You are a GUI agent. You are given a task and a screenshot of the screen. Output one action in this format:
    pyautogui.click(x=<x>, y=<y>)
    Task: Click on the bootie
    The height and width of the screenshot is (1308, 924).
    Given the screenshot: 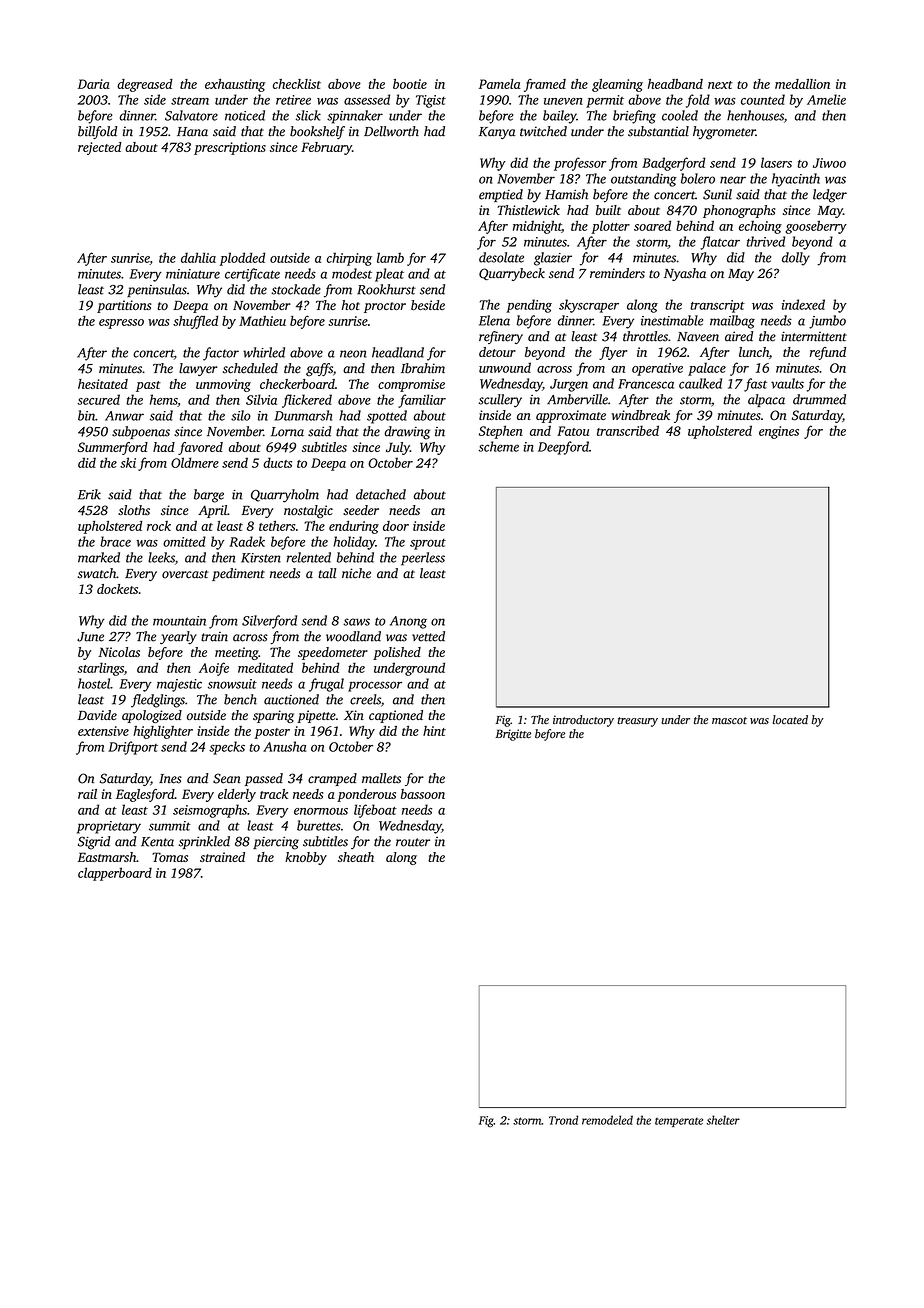 What is the action you would take?
    pyautogui.click(x=410, y=84)
